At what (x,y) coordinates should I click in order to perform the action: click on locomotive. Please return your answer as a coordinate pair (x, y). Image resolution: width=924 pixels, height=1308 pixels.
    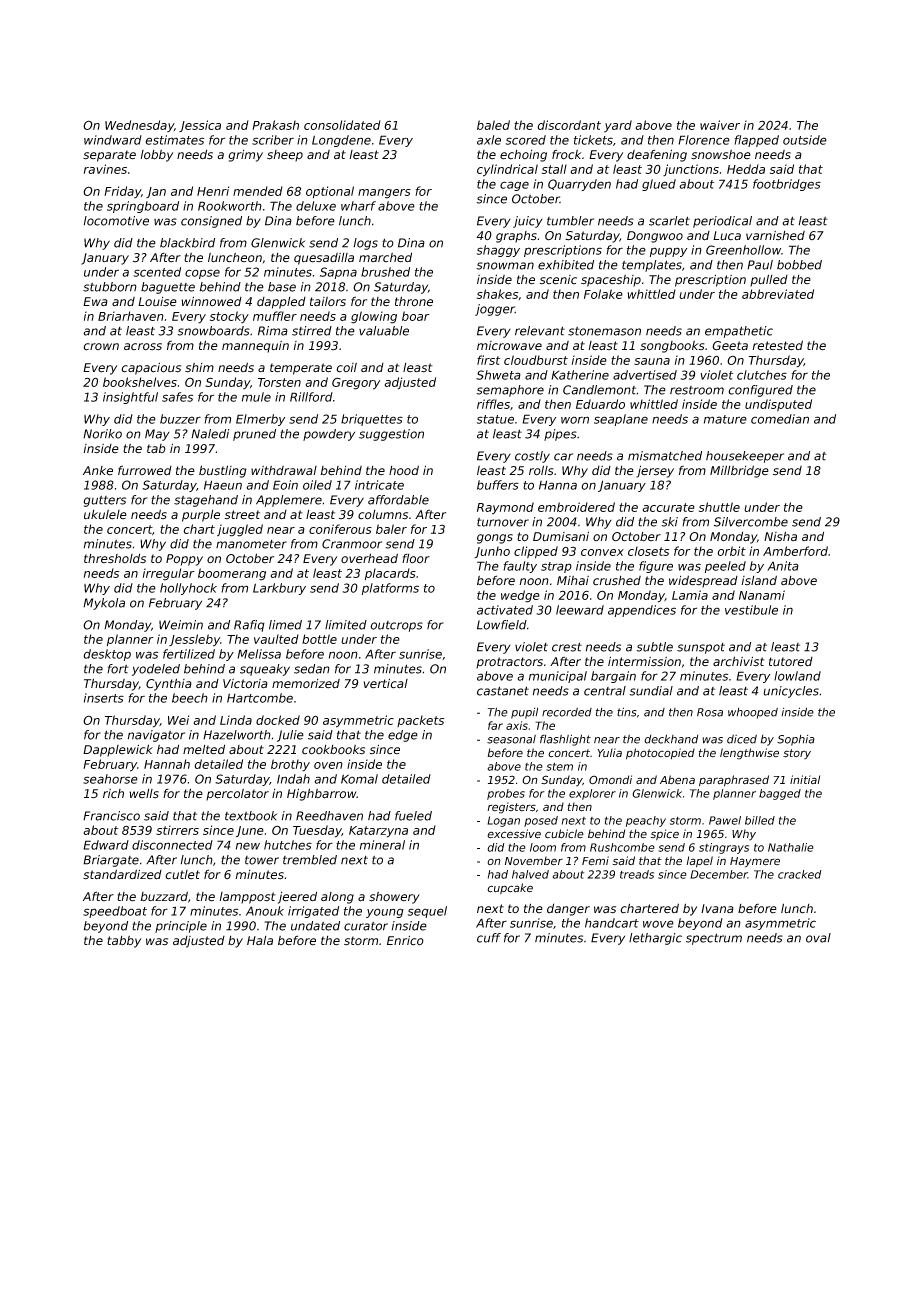
    Looking at the image, I should click on (116, 221).
